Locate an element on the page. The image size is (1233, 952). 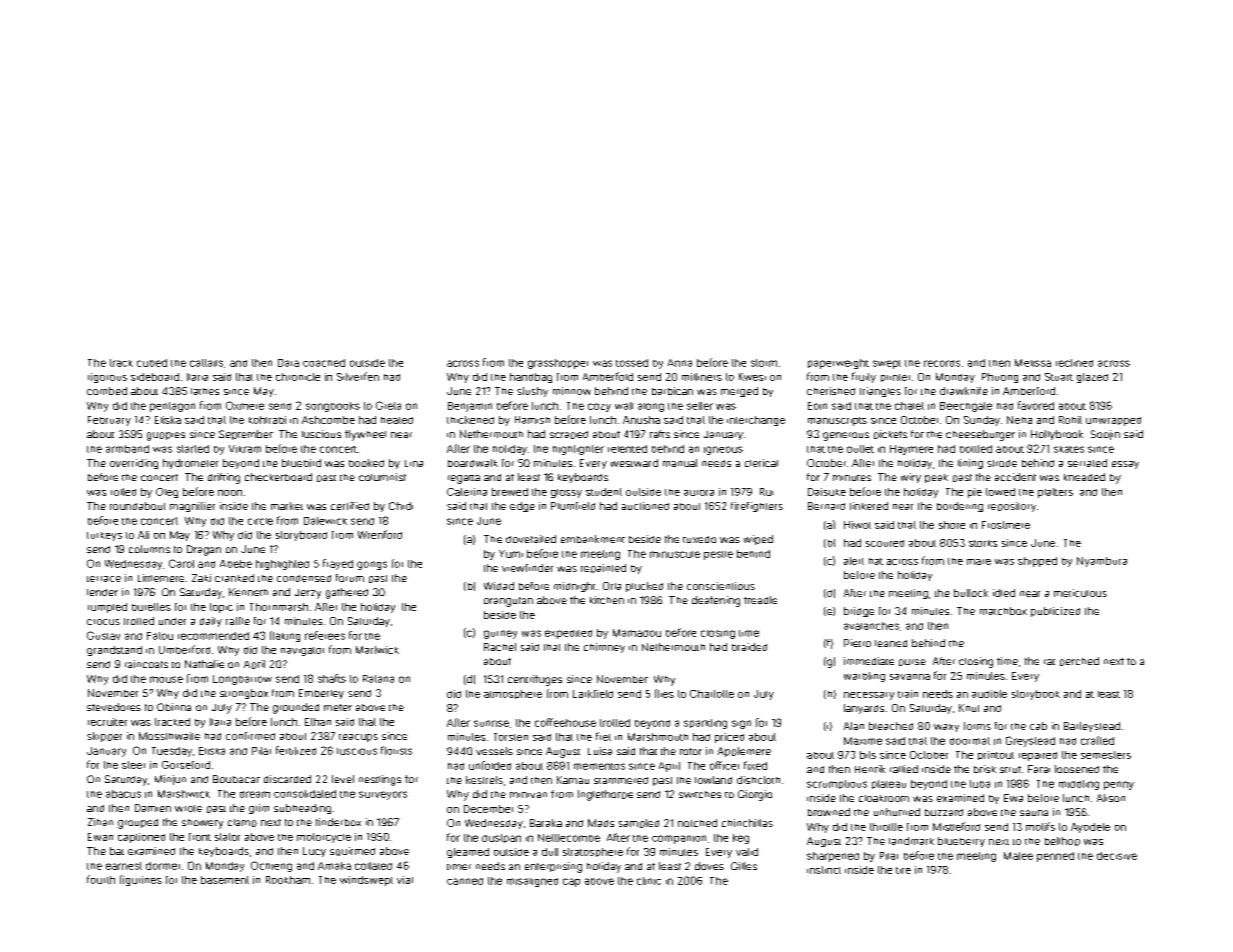
glazed is located at coordinates (1092, 378).
